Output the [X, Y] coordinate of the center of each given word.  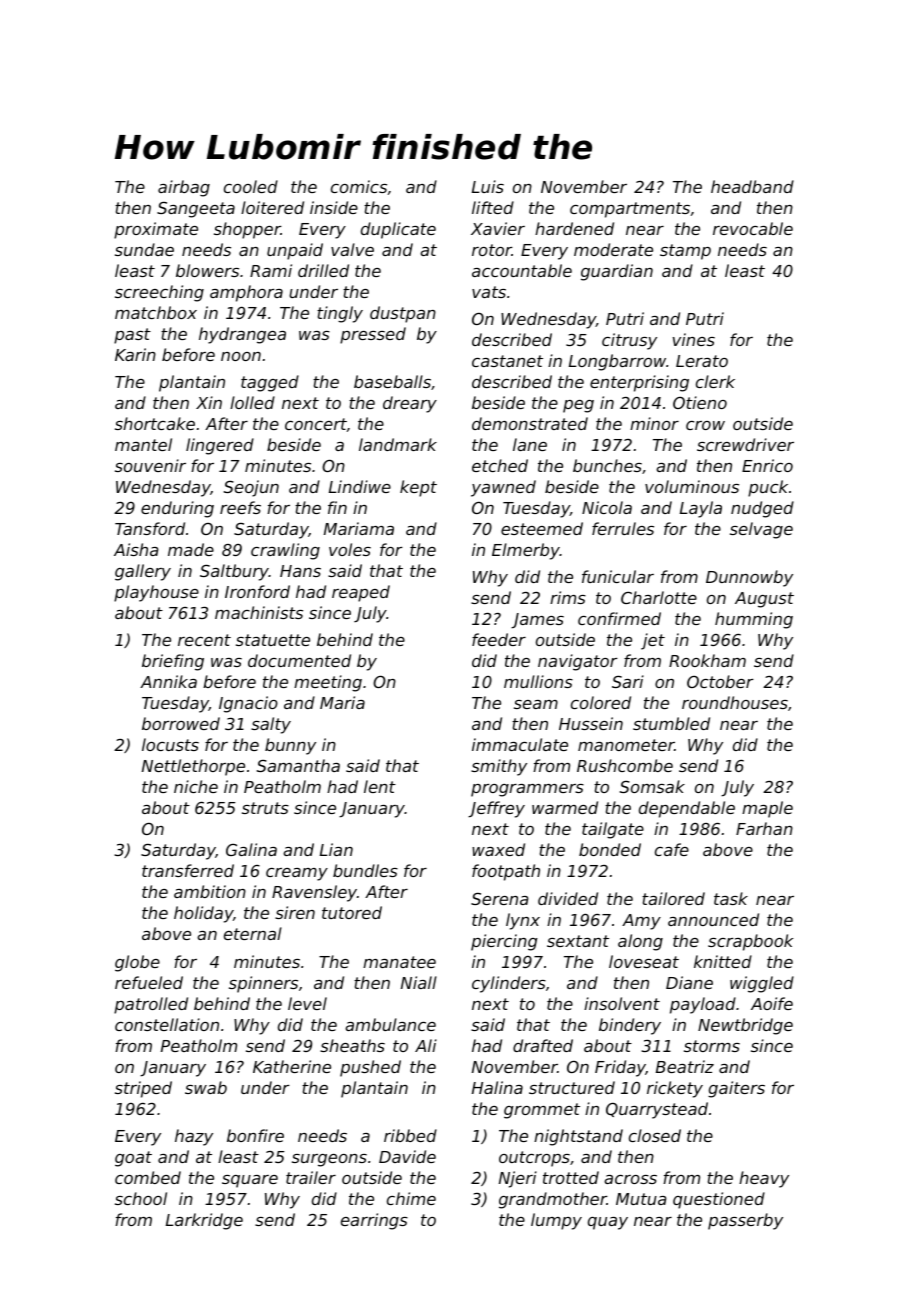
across [630, 1179]
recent [204, 640]
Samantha [298, 765]
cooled [251, 186]
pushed [370, 1068]
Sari [628, 681]
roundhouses [735, 702]
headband [752, 186]
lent [380, 786]
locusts [170, 744]
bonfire [255, 1135]
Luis [488, 186]
